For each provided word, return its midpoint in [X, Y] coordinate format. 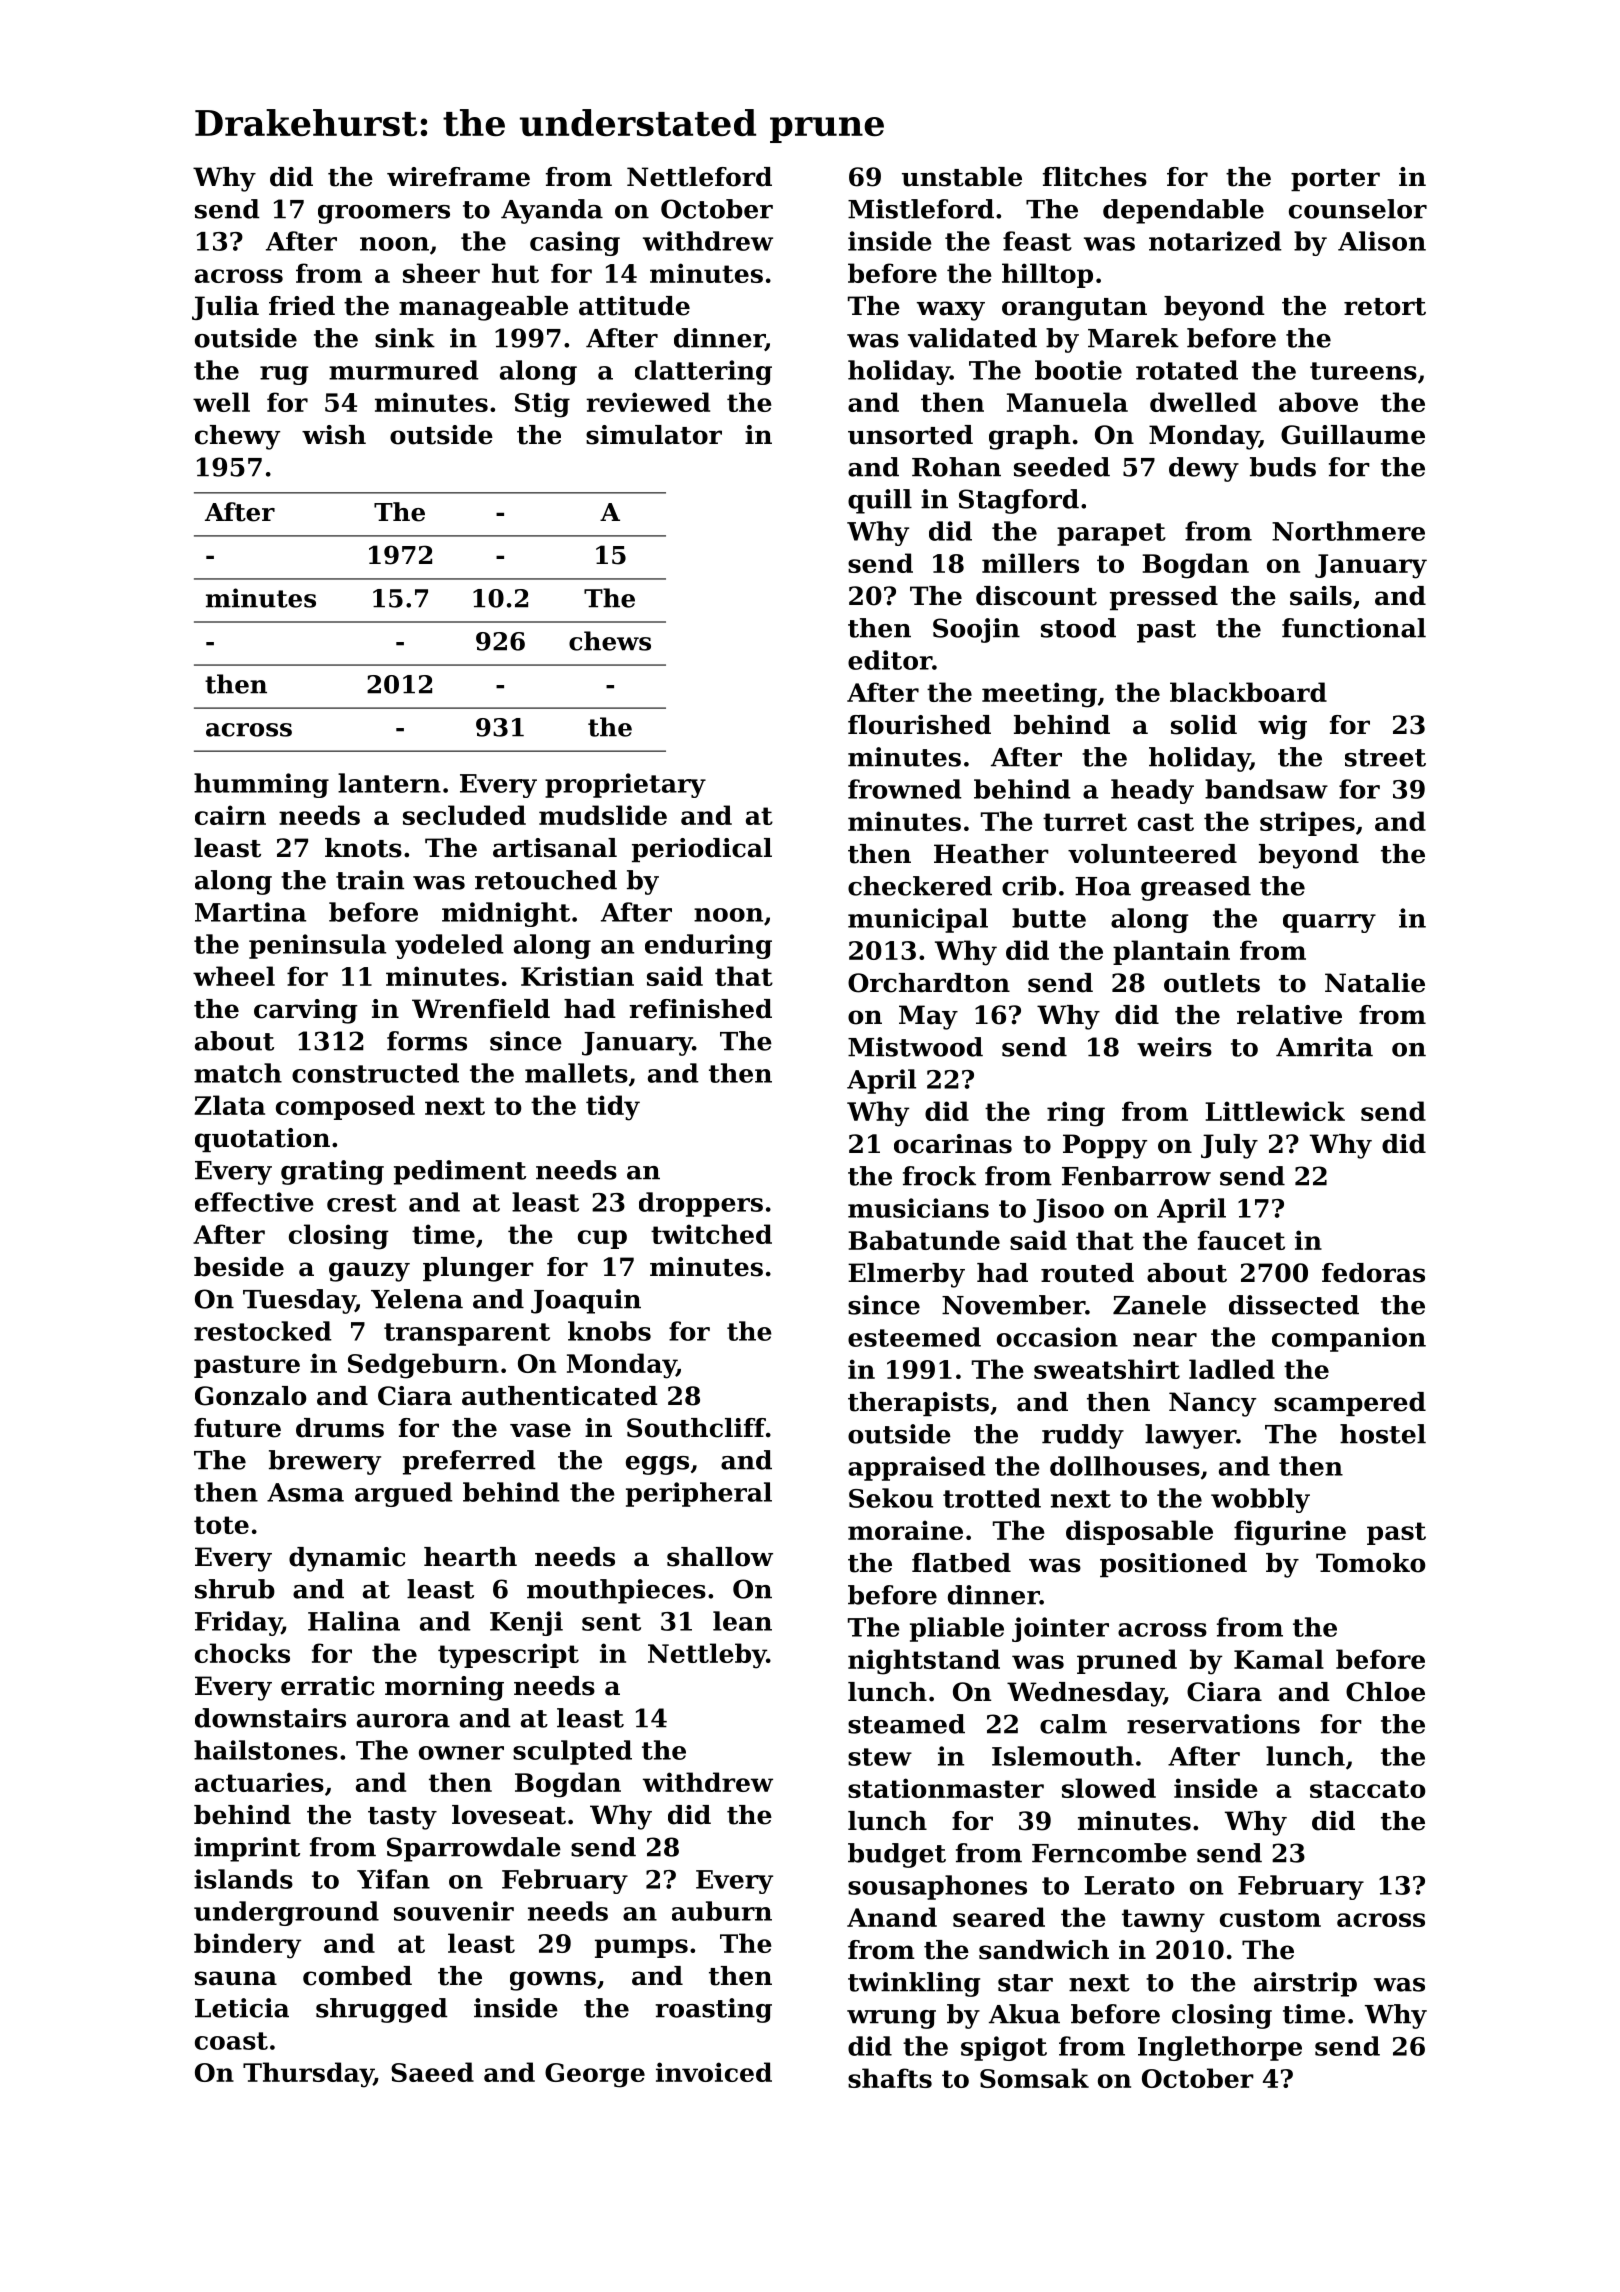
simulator [654, 435]
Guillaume [1353, 435]
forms [427, 1041]
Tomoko [1371, 1563]
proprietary [625, 785]
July [1229, 1146]
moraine [905, 1530]
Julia [225, 308]
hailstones [266, 1750]
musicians [918, 1208]
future [237, 1428]
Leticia [242, 2008]
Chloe [1385, 1692]
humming [261, 785]
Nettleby [707, 1656]
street [1385, 758]
